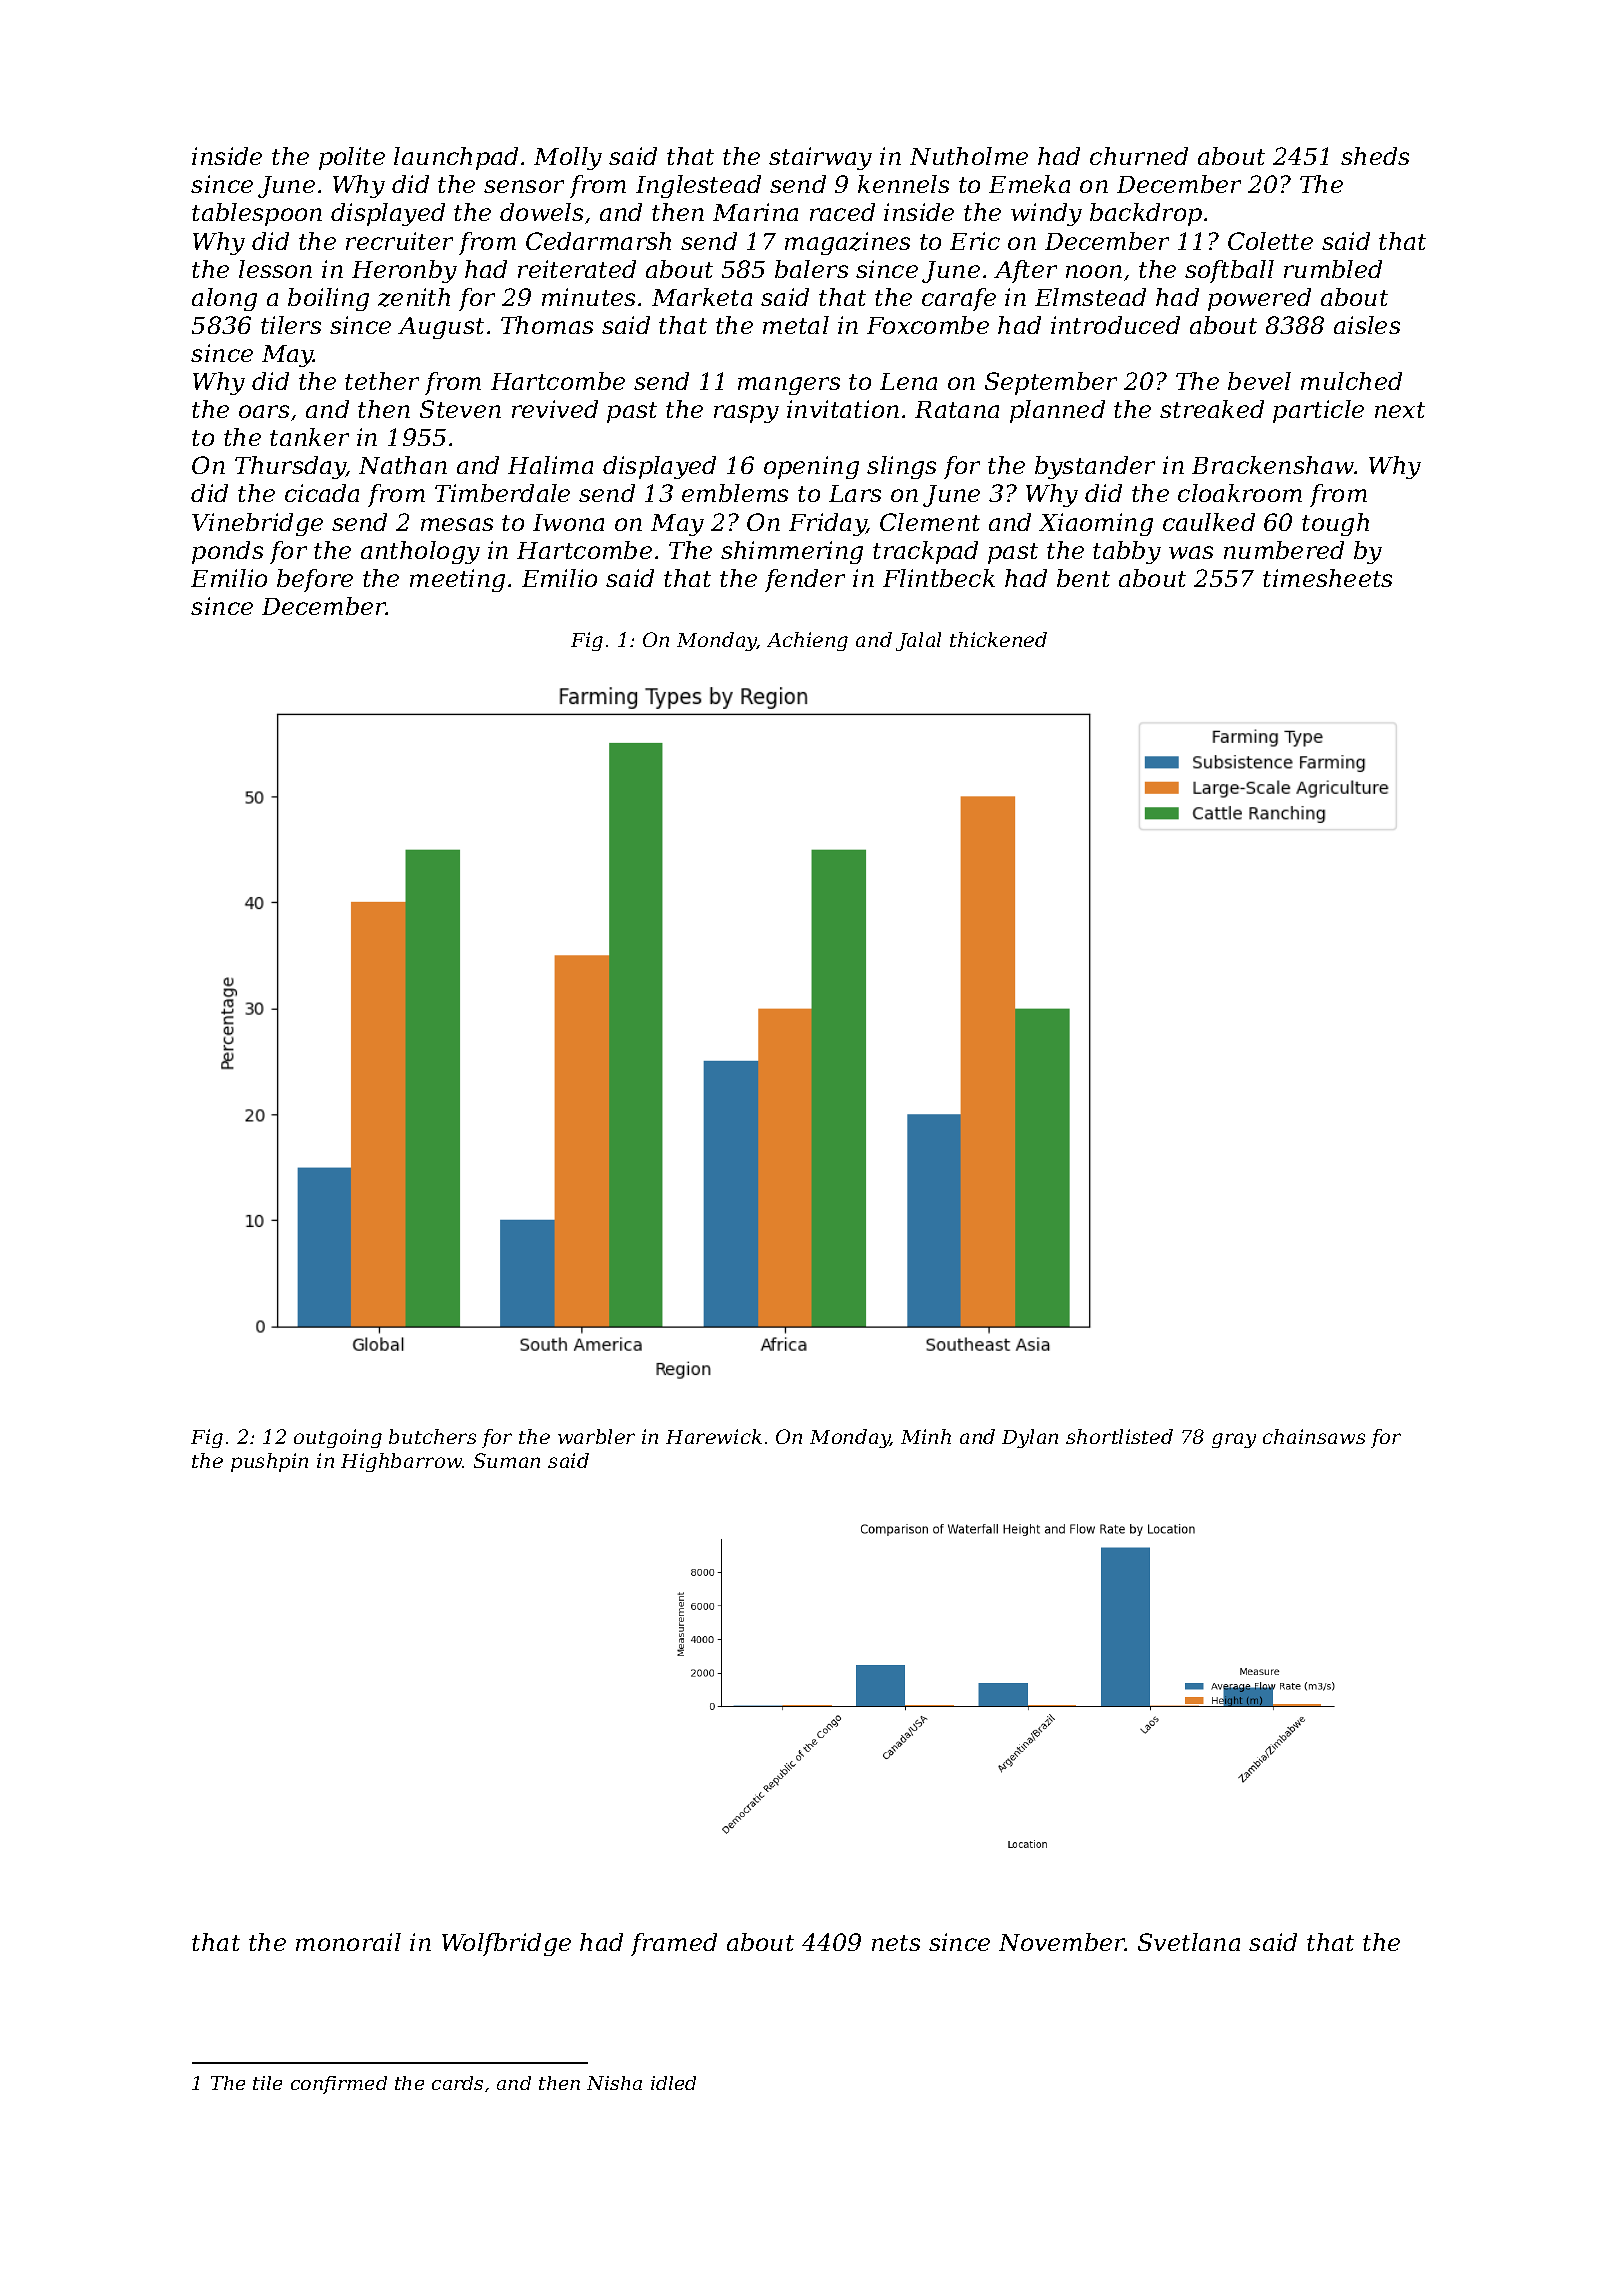  I want to click on Harewick, so click(714, 1436).
